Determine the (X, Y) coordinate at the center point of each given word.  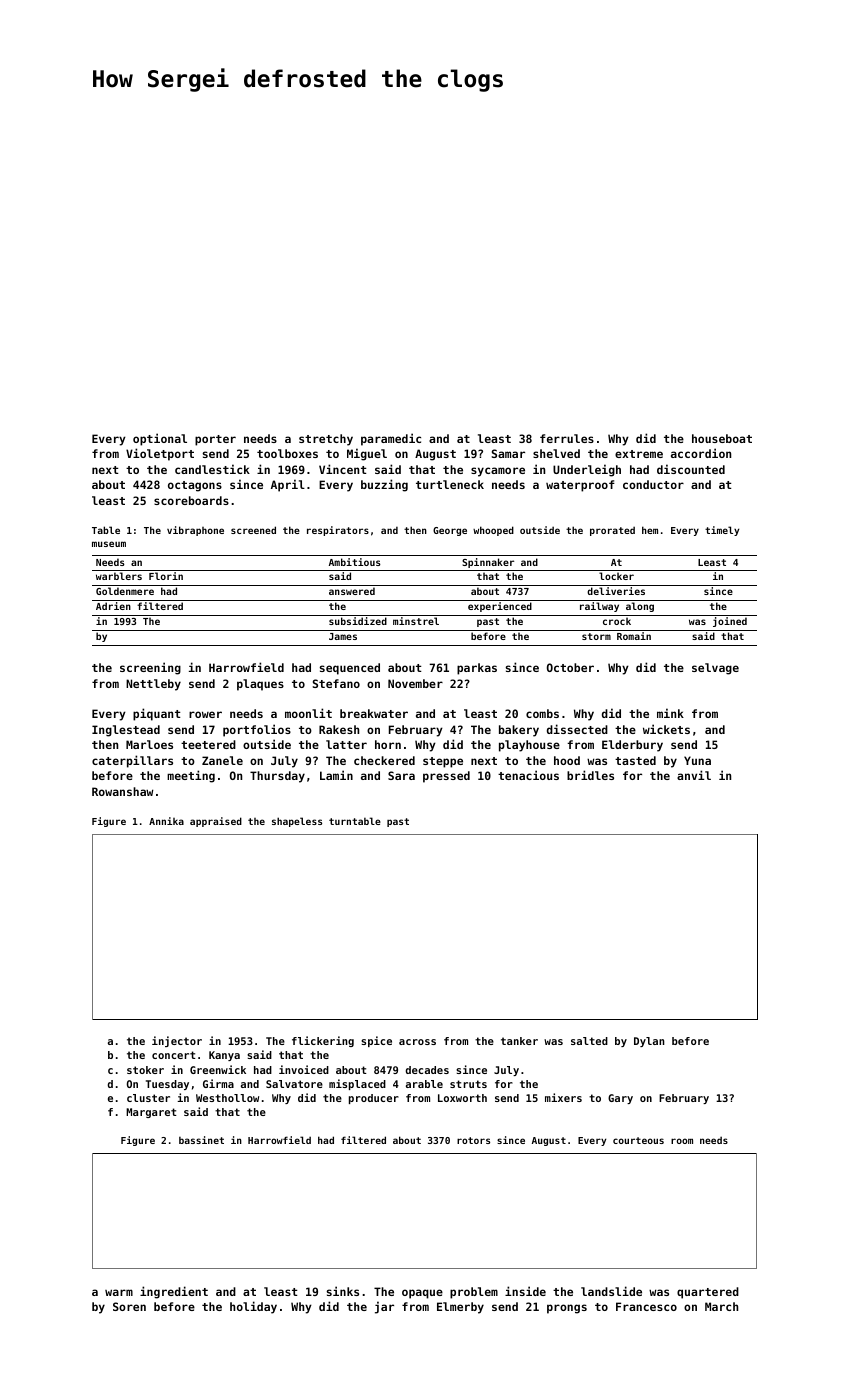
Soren (129, 1306)
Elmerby (460, 1308)
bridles (590, 775)
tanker (519, 1041)
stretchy (326, 440)
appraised (216, 822)
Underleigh (587, 470)
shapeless (297, 822)
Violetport (160, 454)
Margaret (151, 1113)
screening (150, 668)
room (682, 1141)
